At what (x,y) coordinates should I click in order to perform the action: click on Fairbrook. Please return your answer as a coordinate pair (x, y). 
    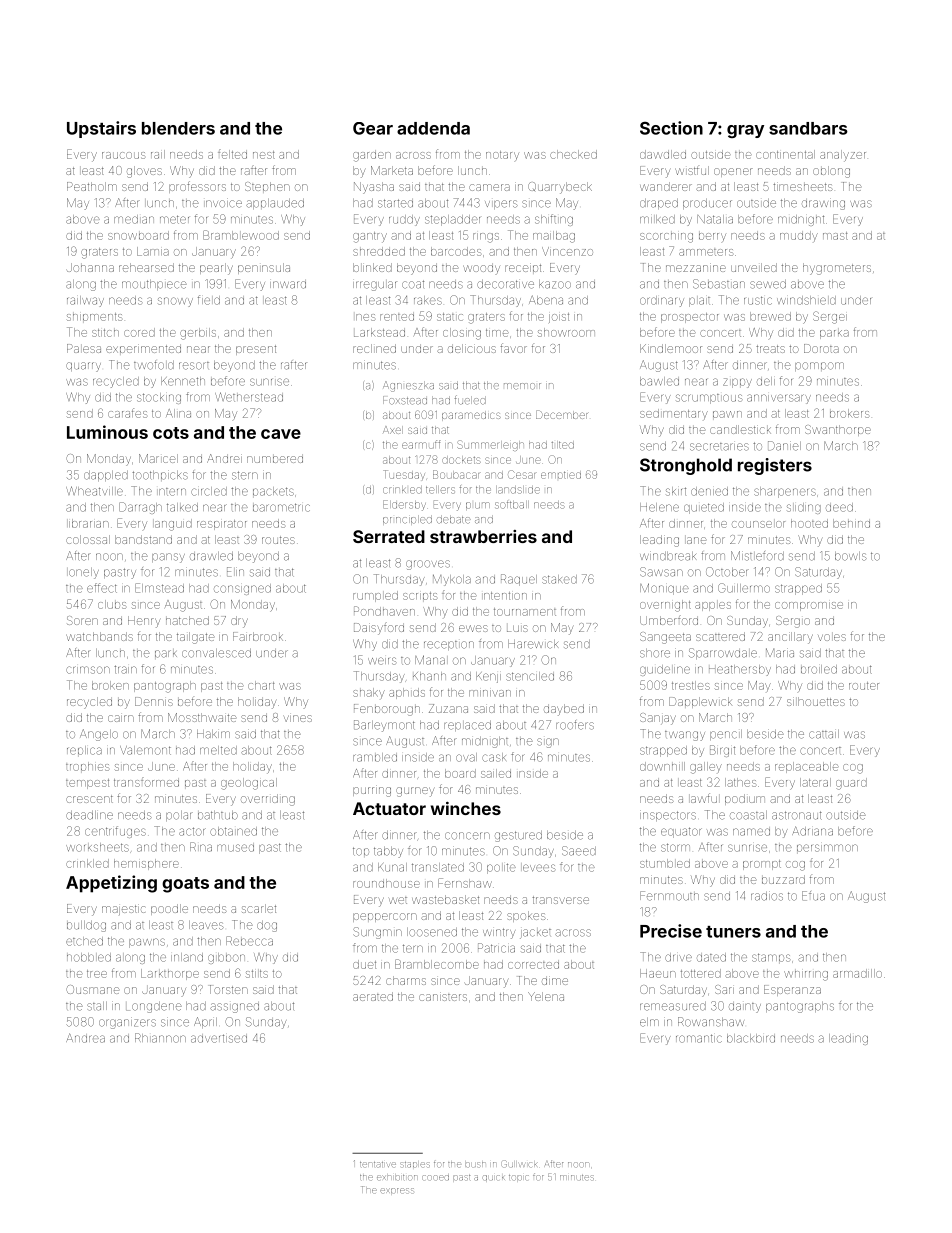
    Looking at the image, I should click on (258, 636).
